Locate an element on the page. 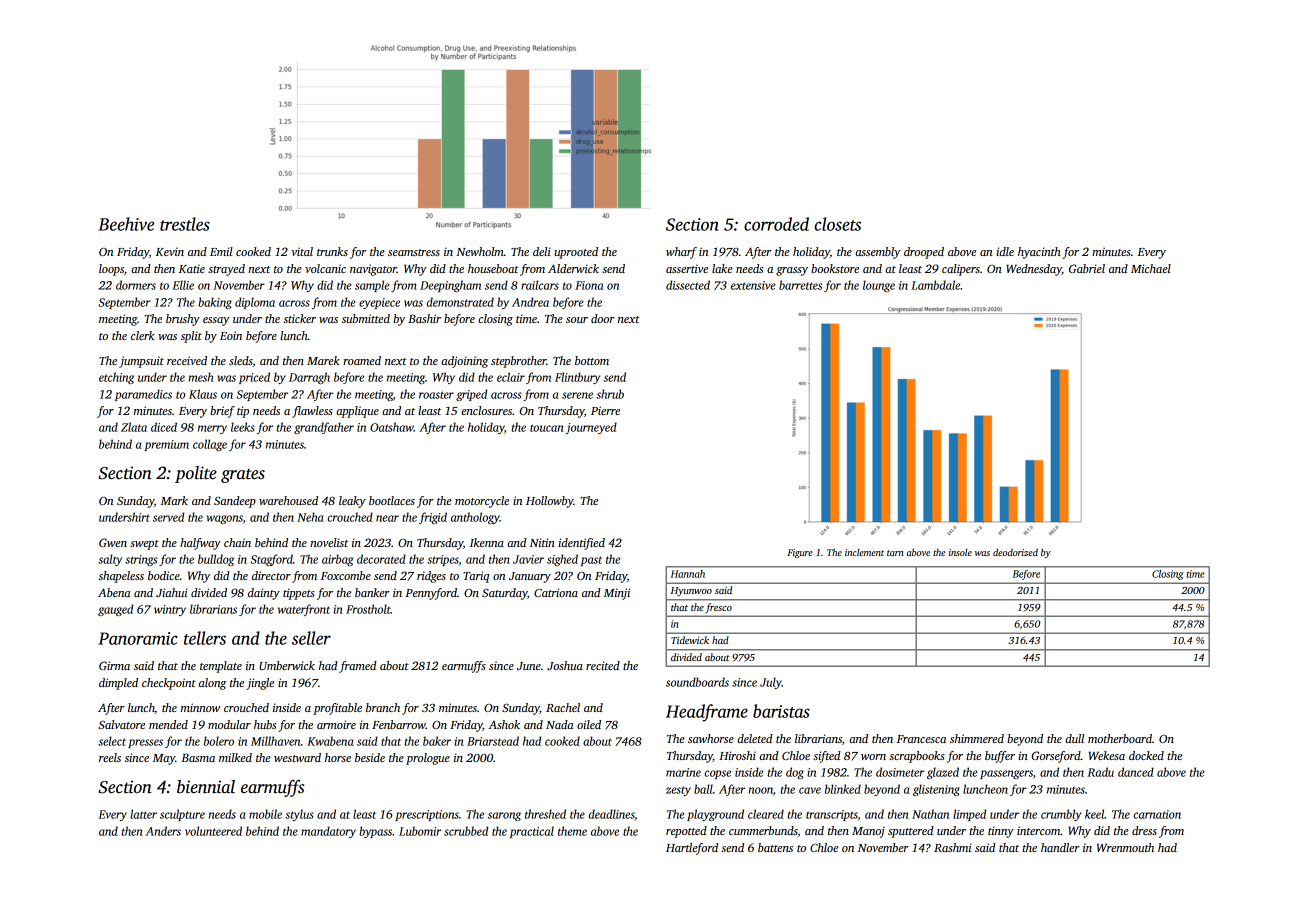 This image has width=1308, height=924. motherboard is located at coordinates (1120, 738).
